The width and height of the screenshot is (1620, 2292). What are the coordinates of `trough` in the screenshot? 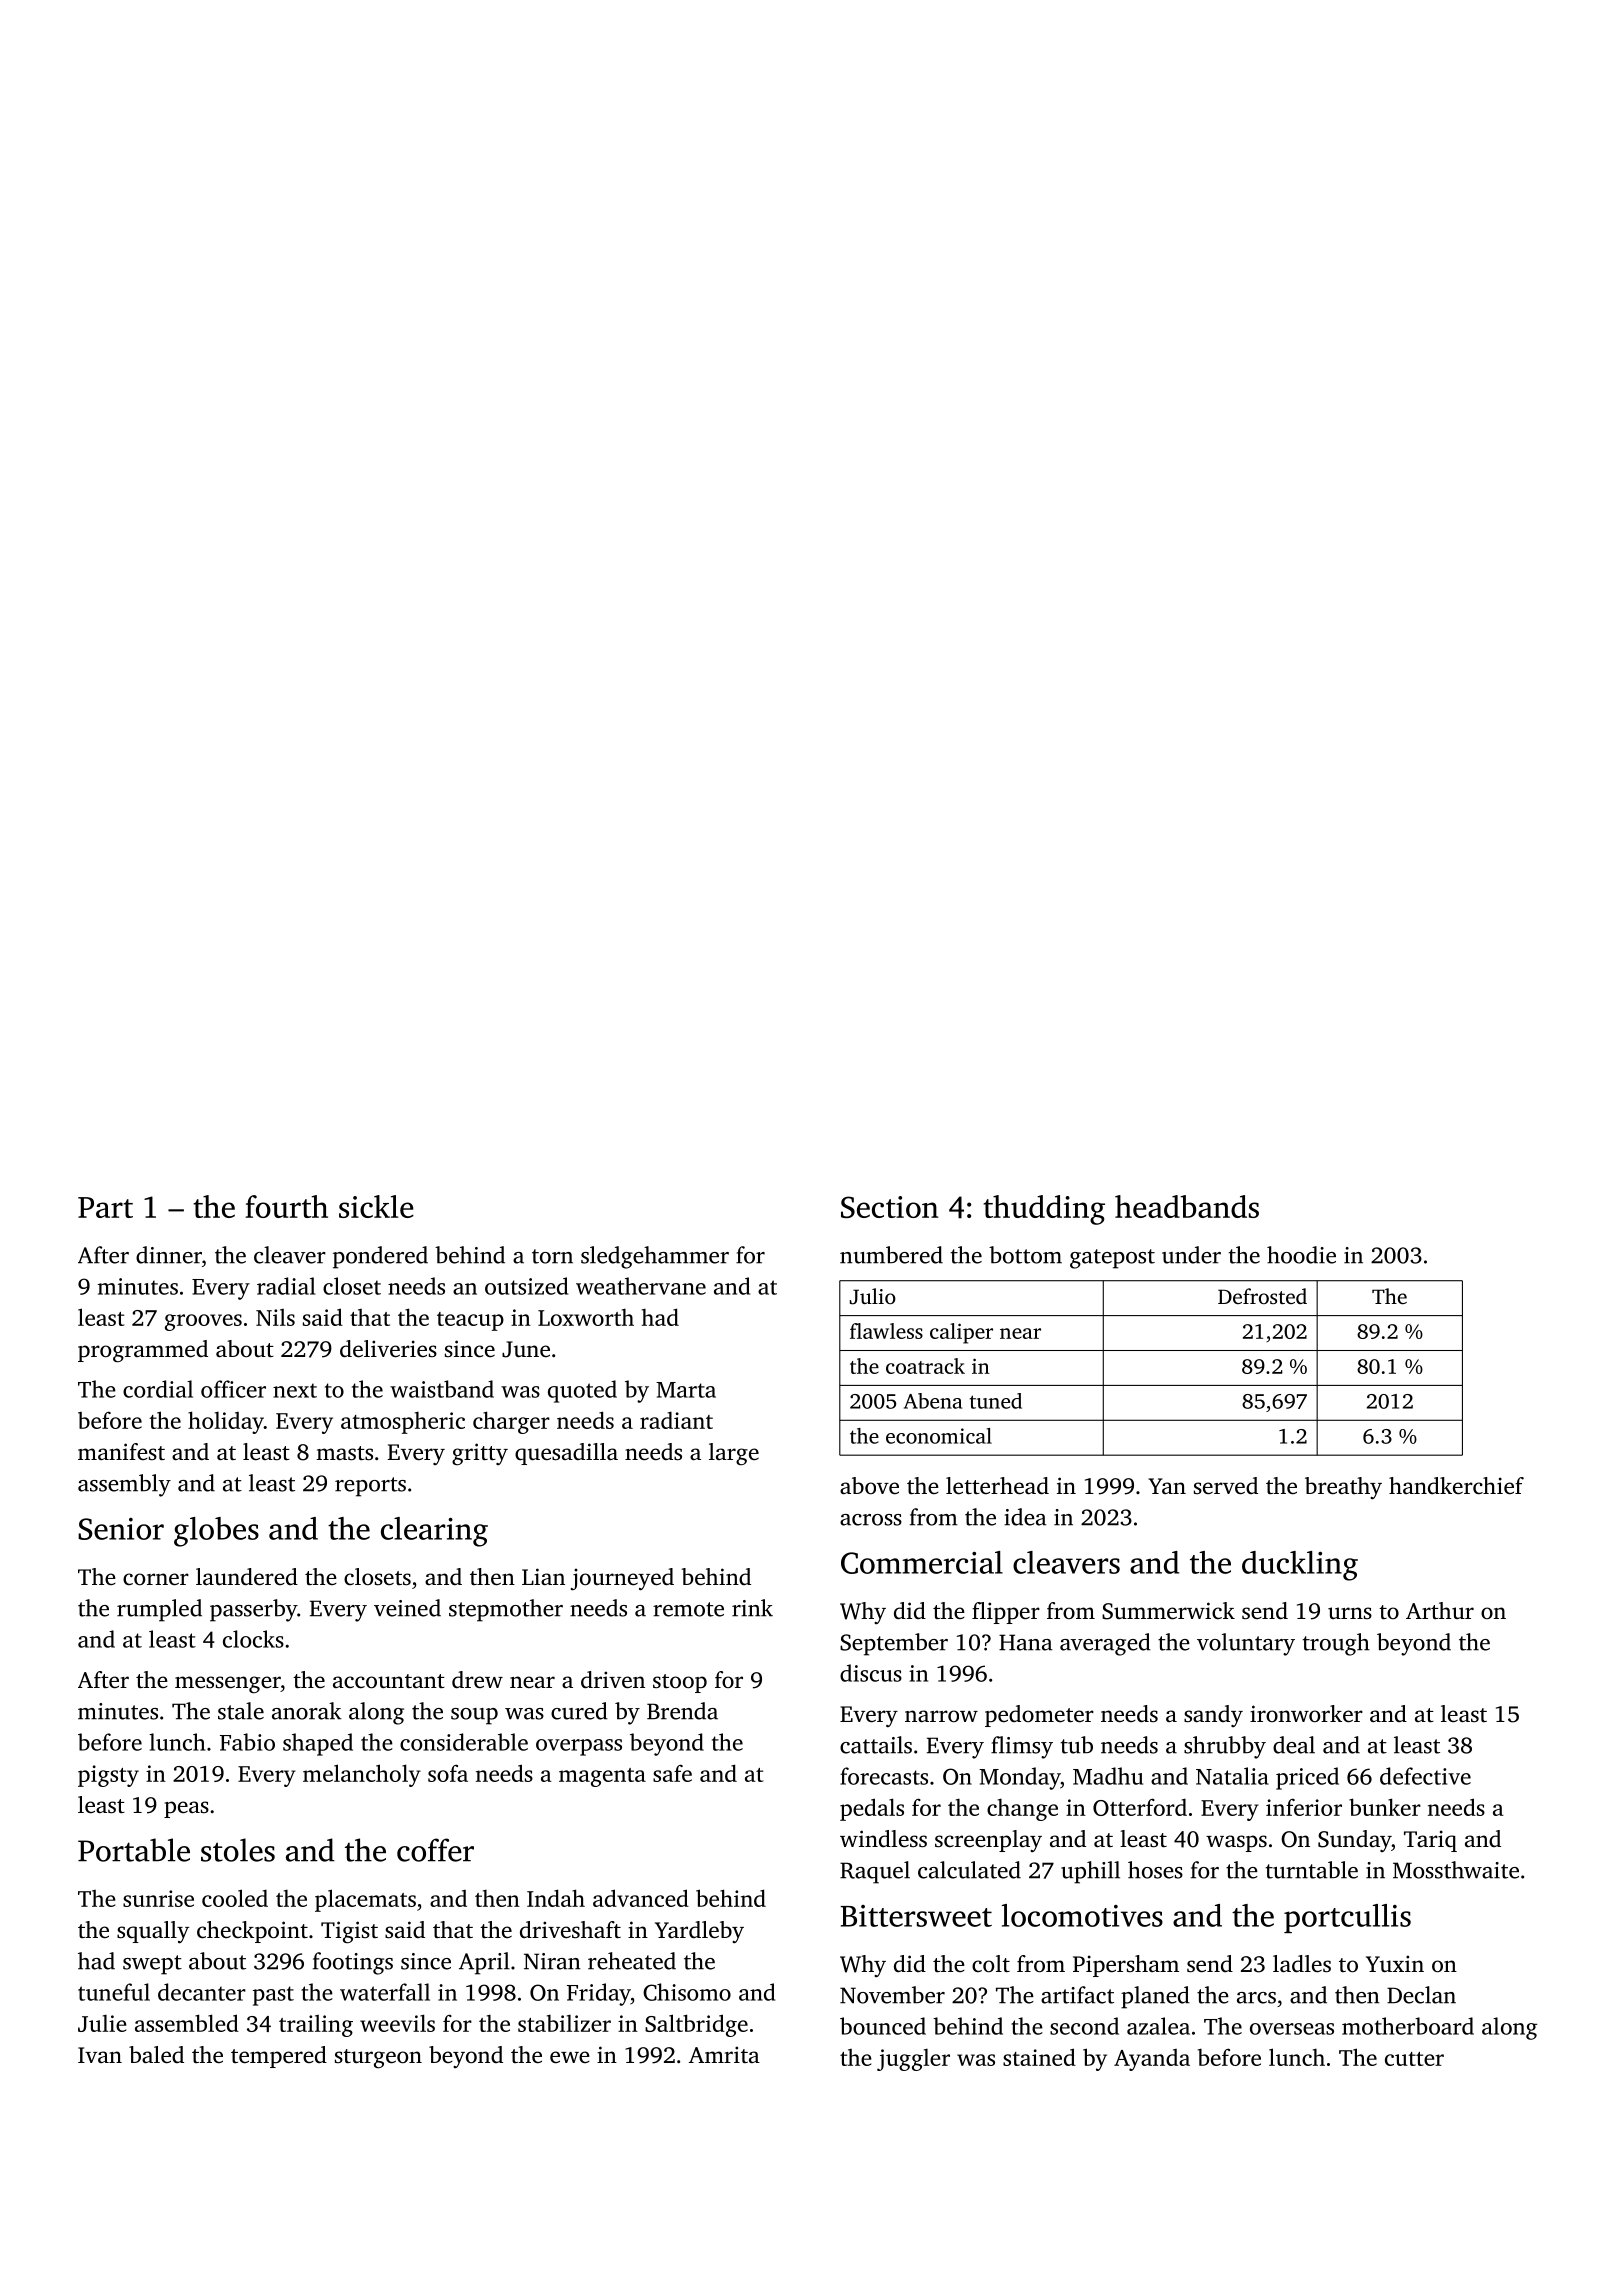 It's located at (1336, 1644).
